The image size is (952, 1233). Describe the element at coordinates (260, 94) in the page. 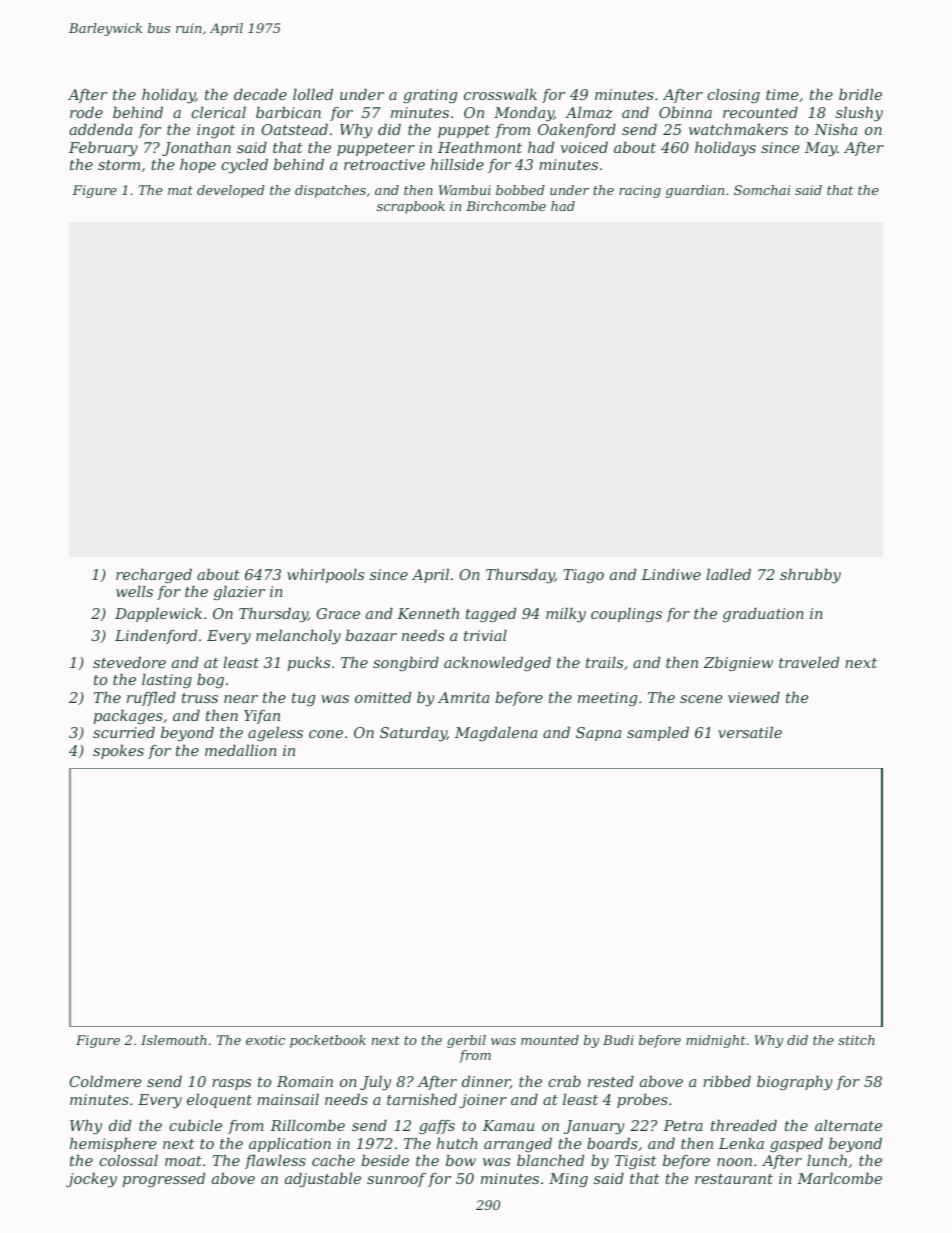

I see `decade` at that location.
